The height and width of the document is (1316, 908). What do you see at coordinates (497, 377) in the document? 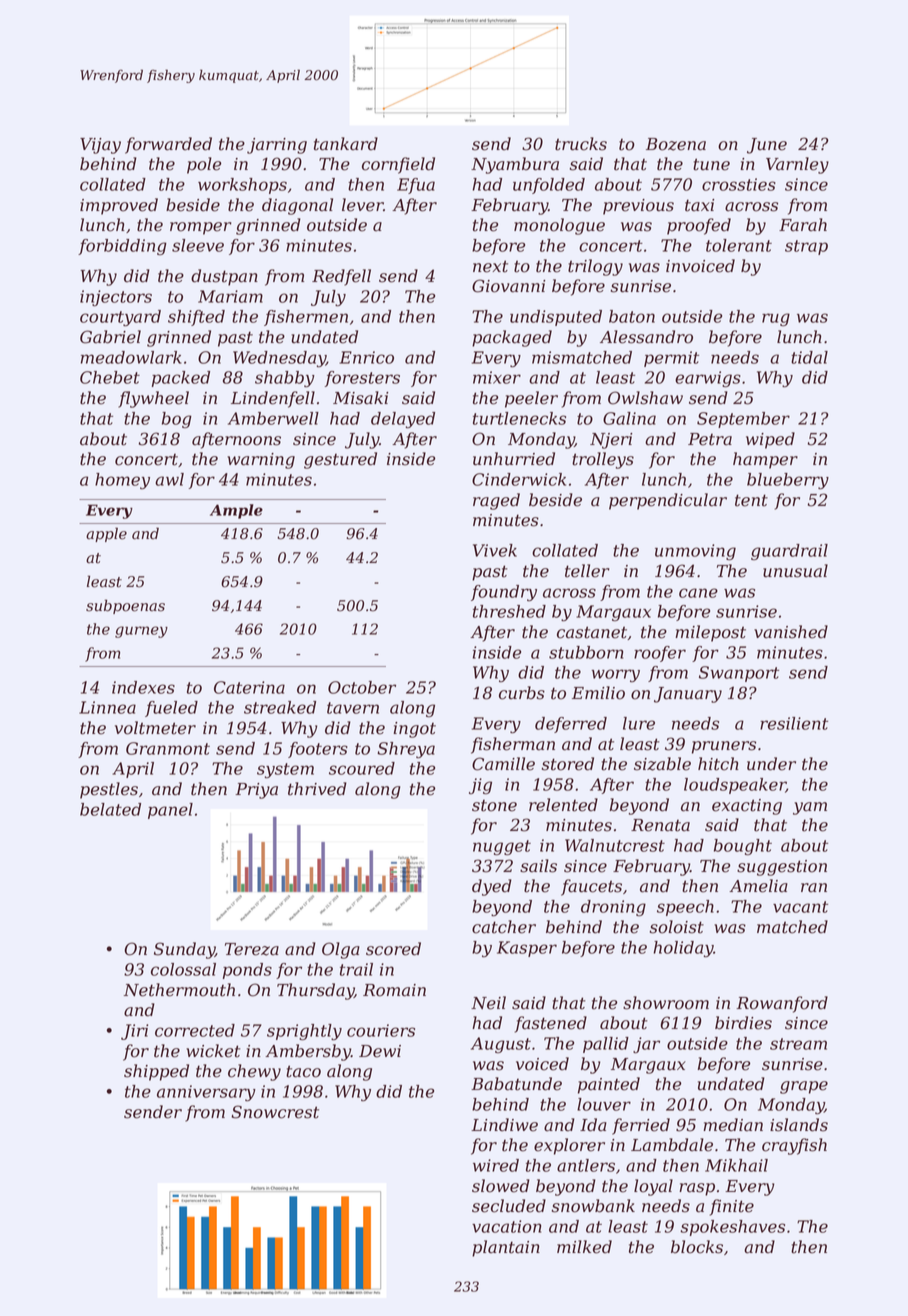
I see `mixer` at bounding box center [497, 377].
